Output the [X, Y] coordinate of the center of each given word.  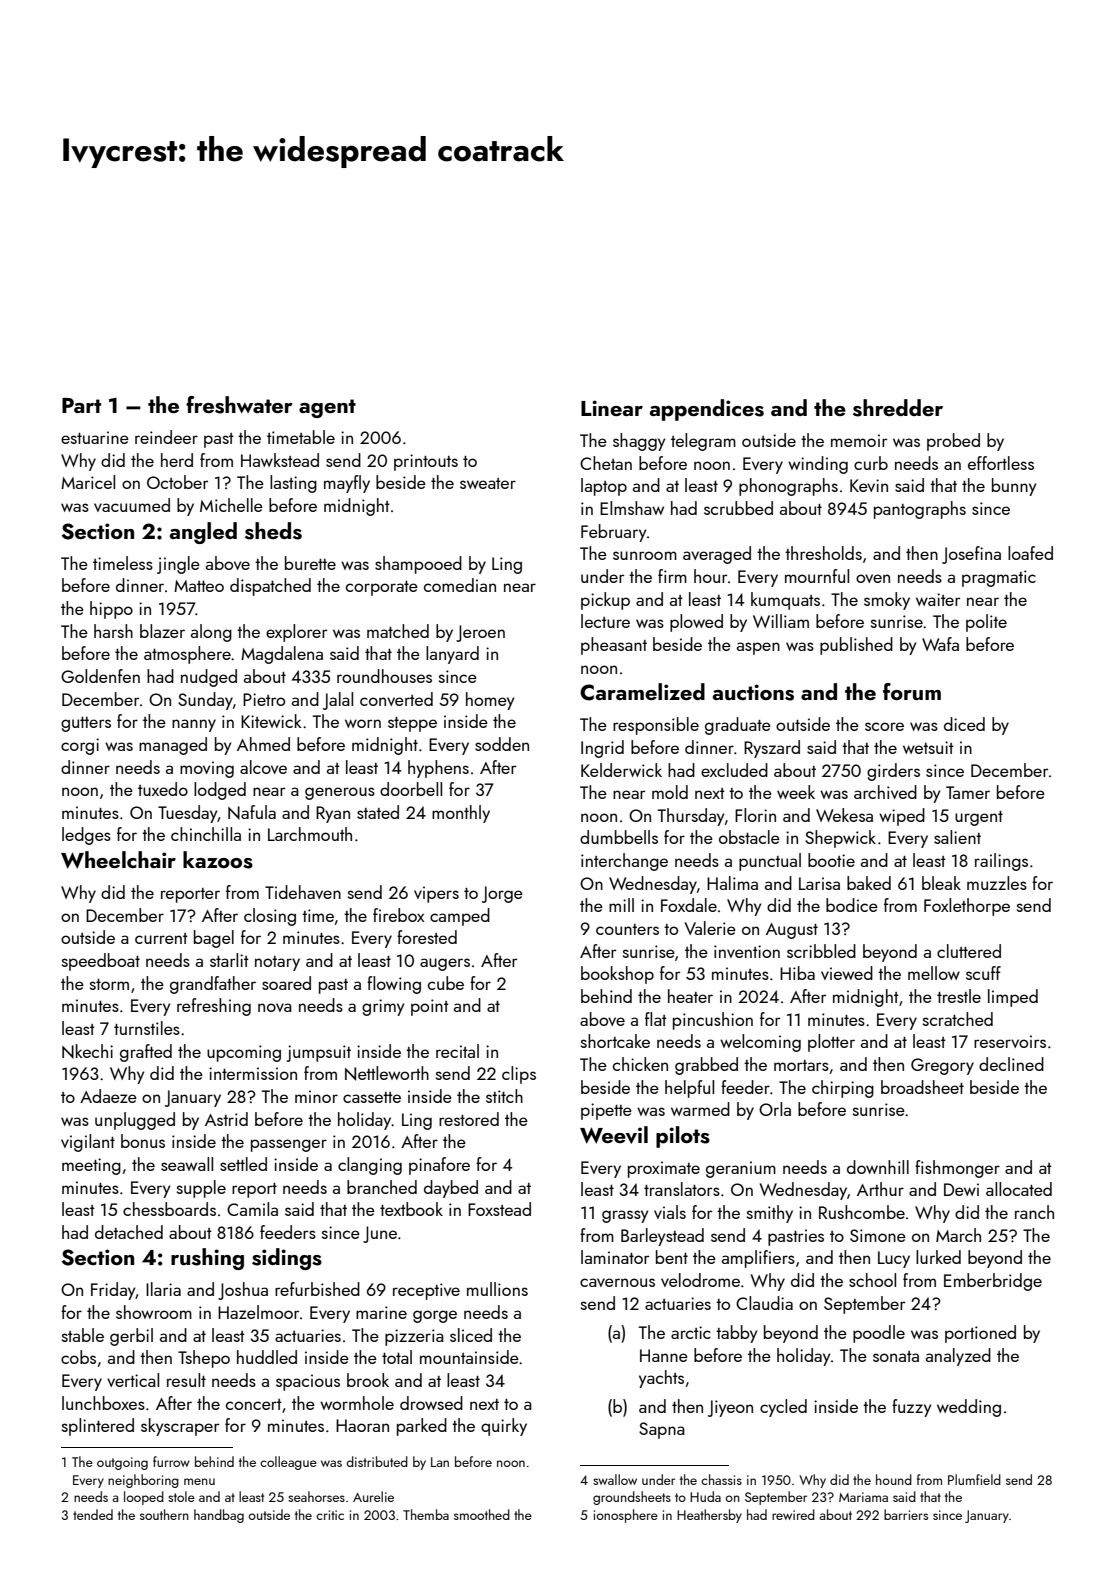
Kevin [869, 485]
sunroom [645, 555]
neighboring [143, 1481]
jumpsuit [319, 1053]
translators [682, 1189]
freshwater [239, 405]
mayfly [347, 484]
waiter [938, 599]
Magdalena [282, 655]
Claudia [764, 1303]
